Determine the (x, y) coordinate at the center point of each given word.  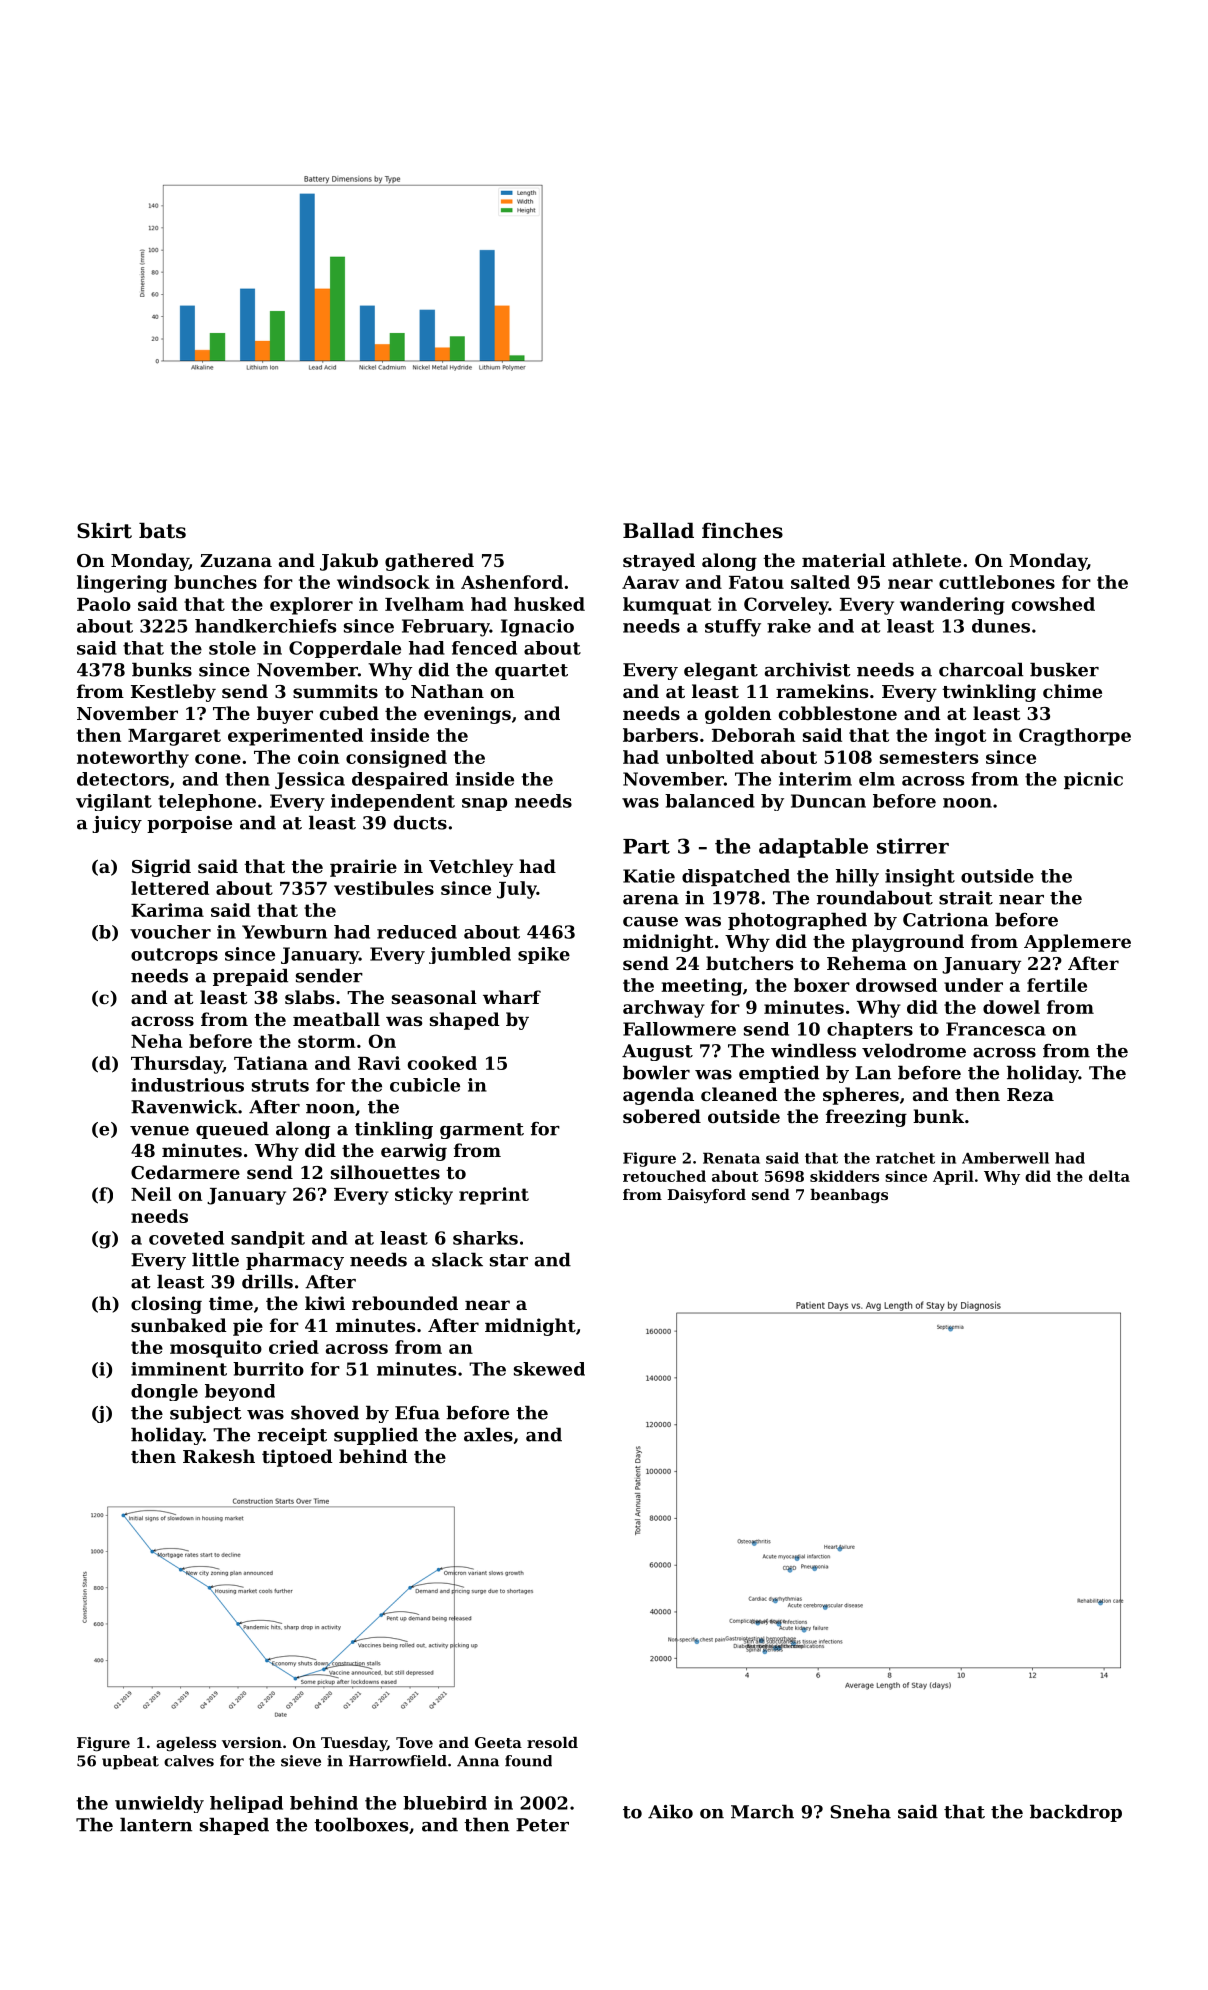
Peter (542, 1825)
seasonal (434, 997)
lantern (156, 1824)
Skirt (104, 530)
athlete (927, 560)
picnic (1093, 780)
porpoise (189, 824)
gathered (429, 562)
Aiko (670, 1811)
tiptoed (297, 1458)
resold (552, 1742)
